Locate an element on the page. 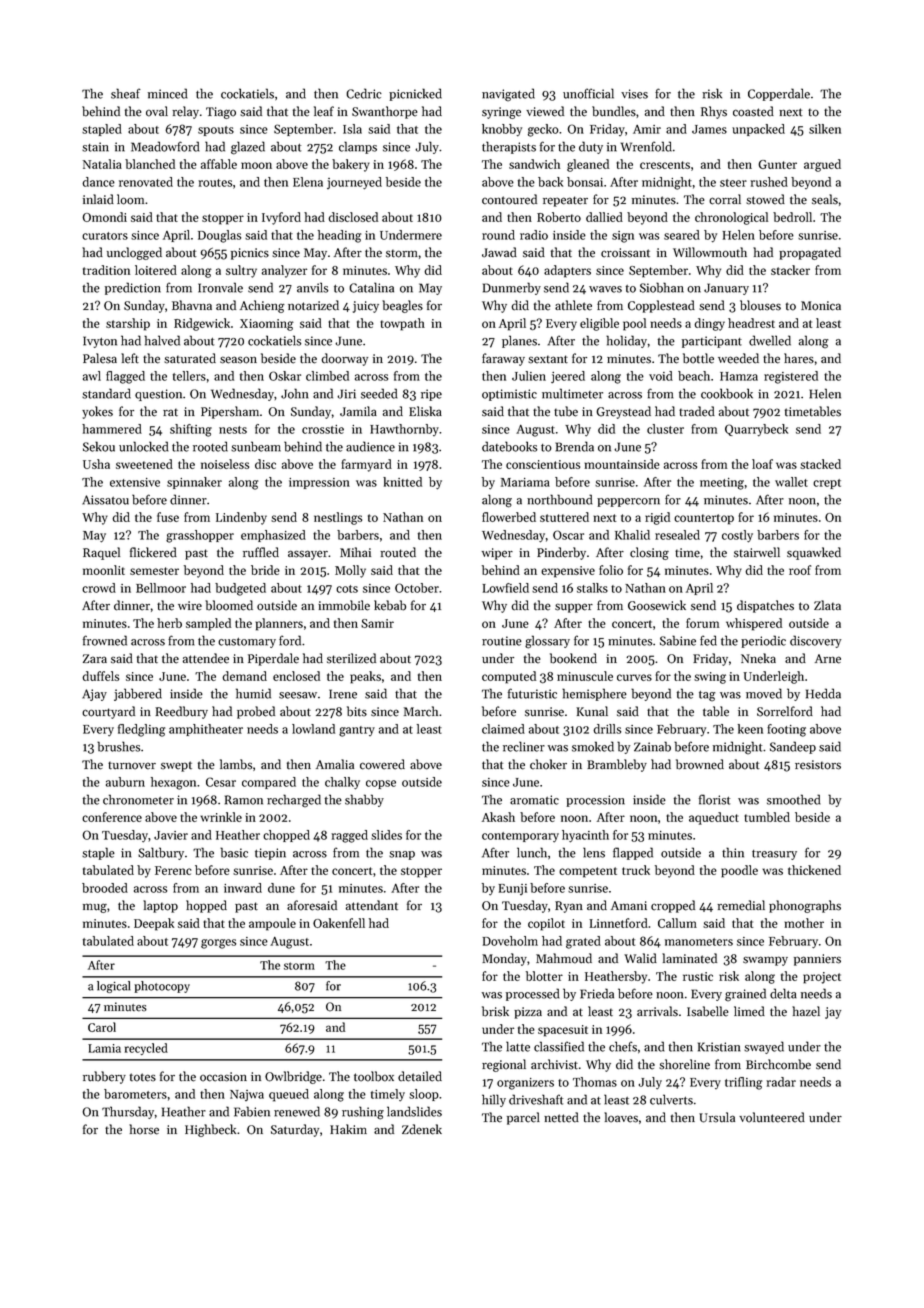 The width and height of the image is (924, 1308). lowland is located at coordinates (313, 729).
